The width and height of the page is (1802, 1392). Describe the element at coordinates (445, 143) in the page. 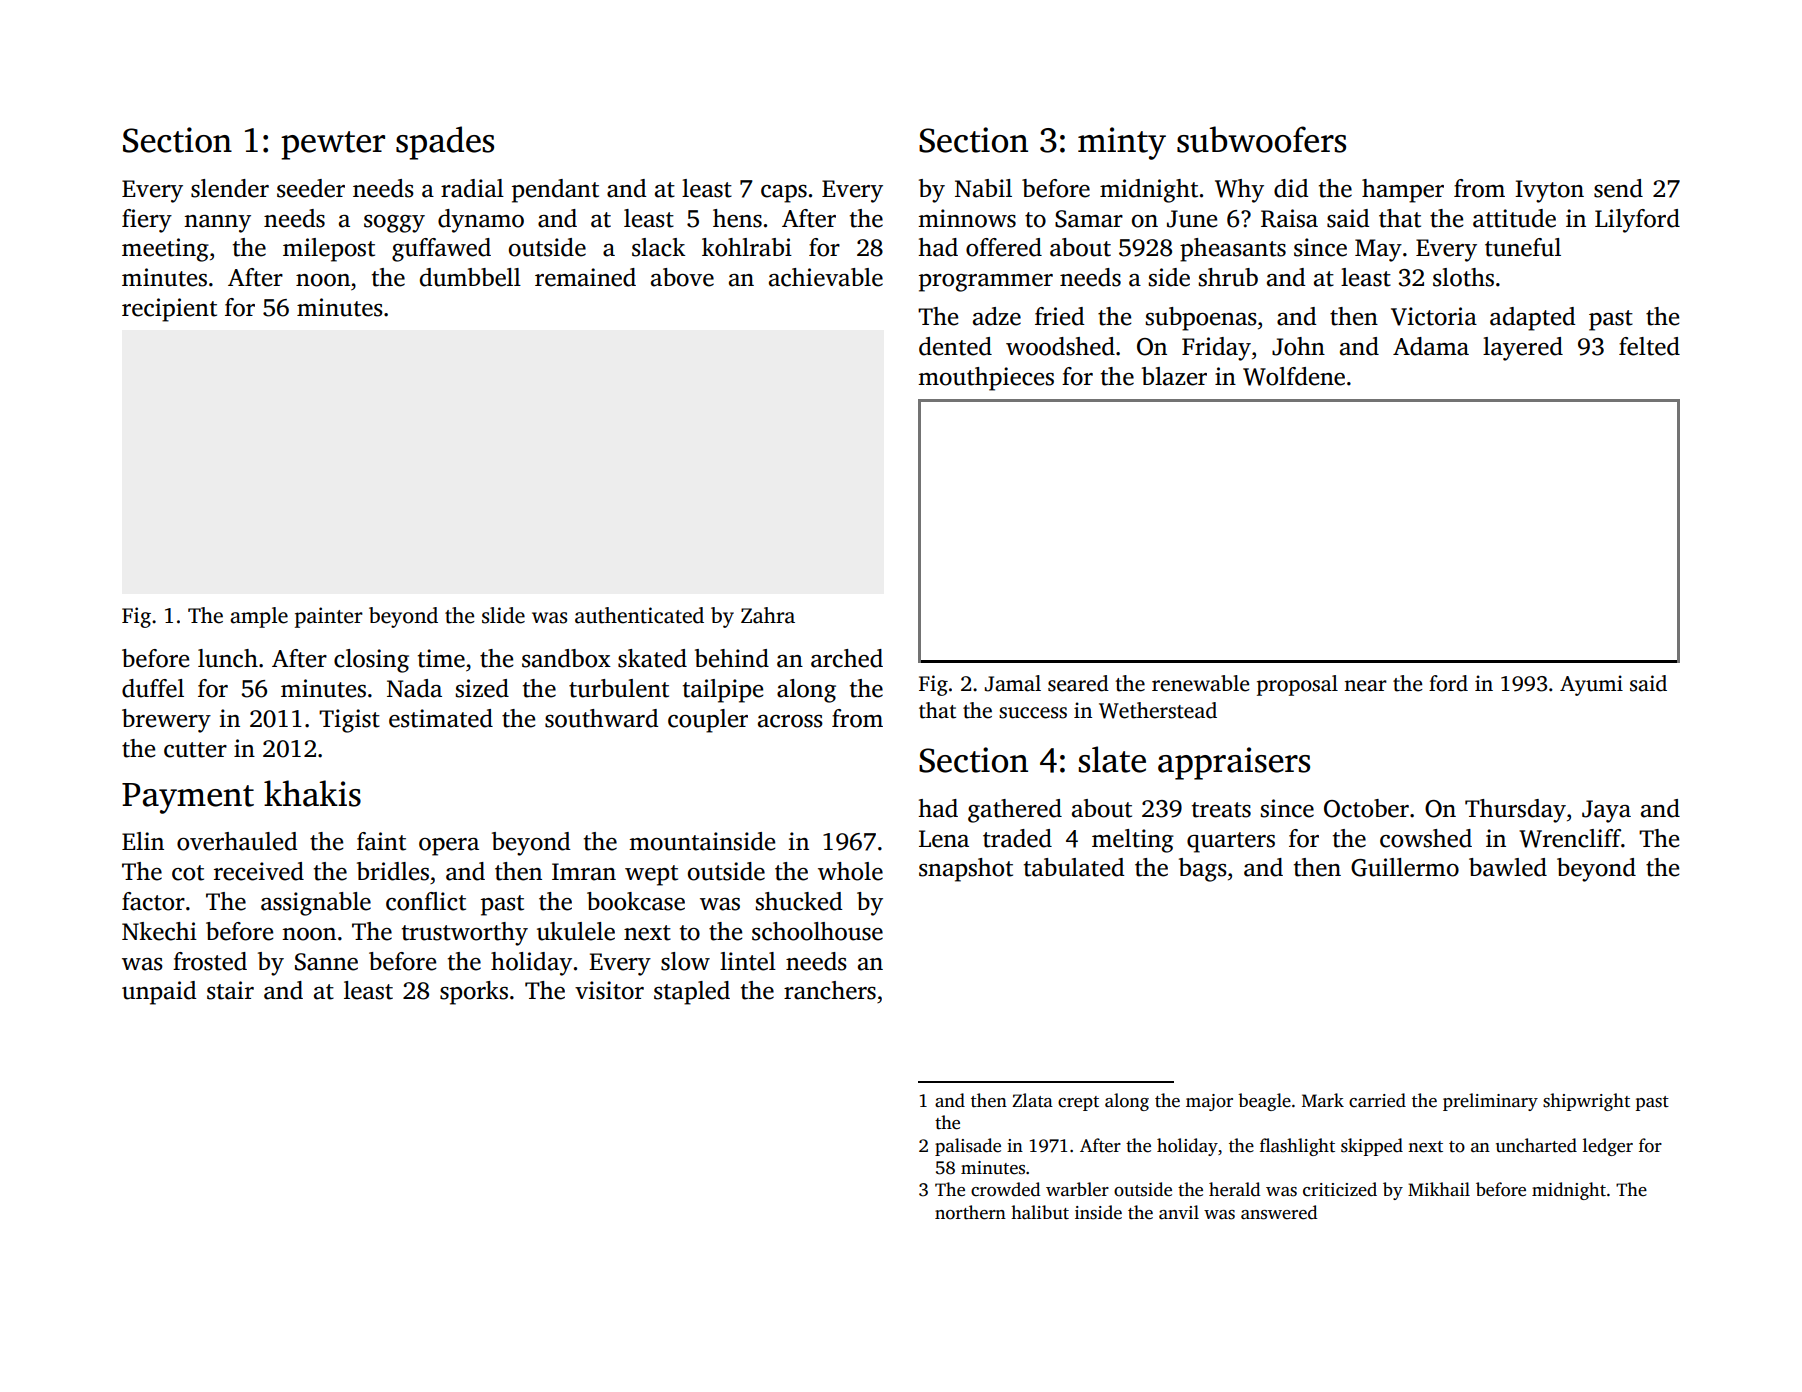

I see `spades` at that location.
